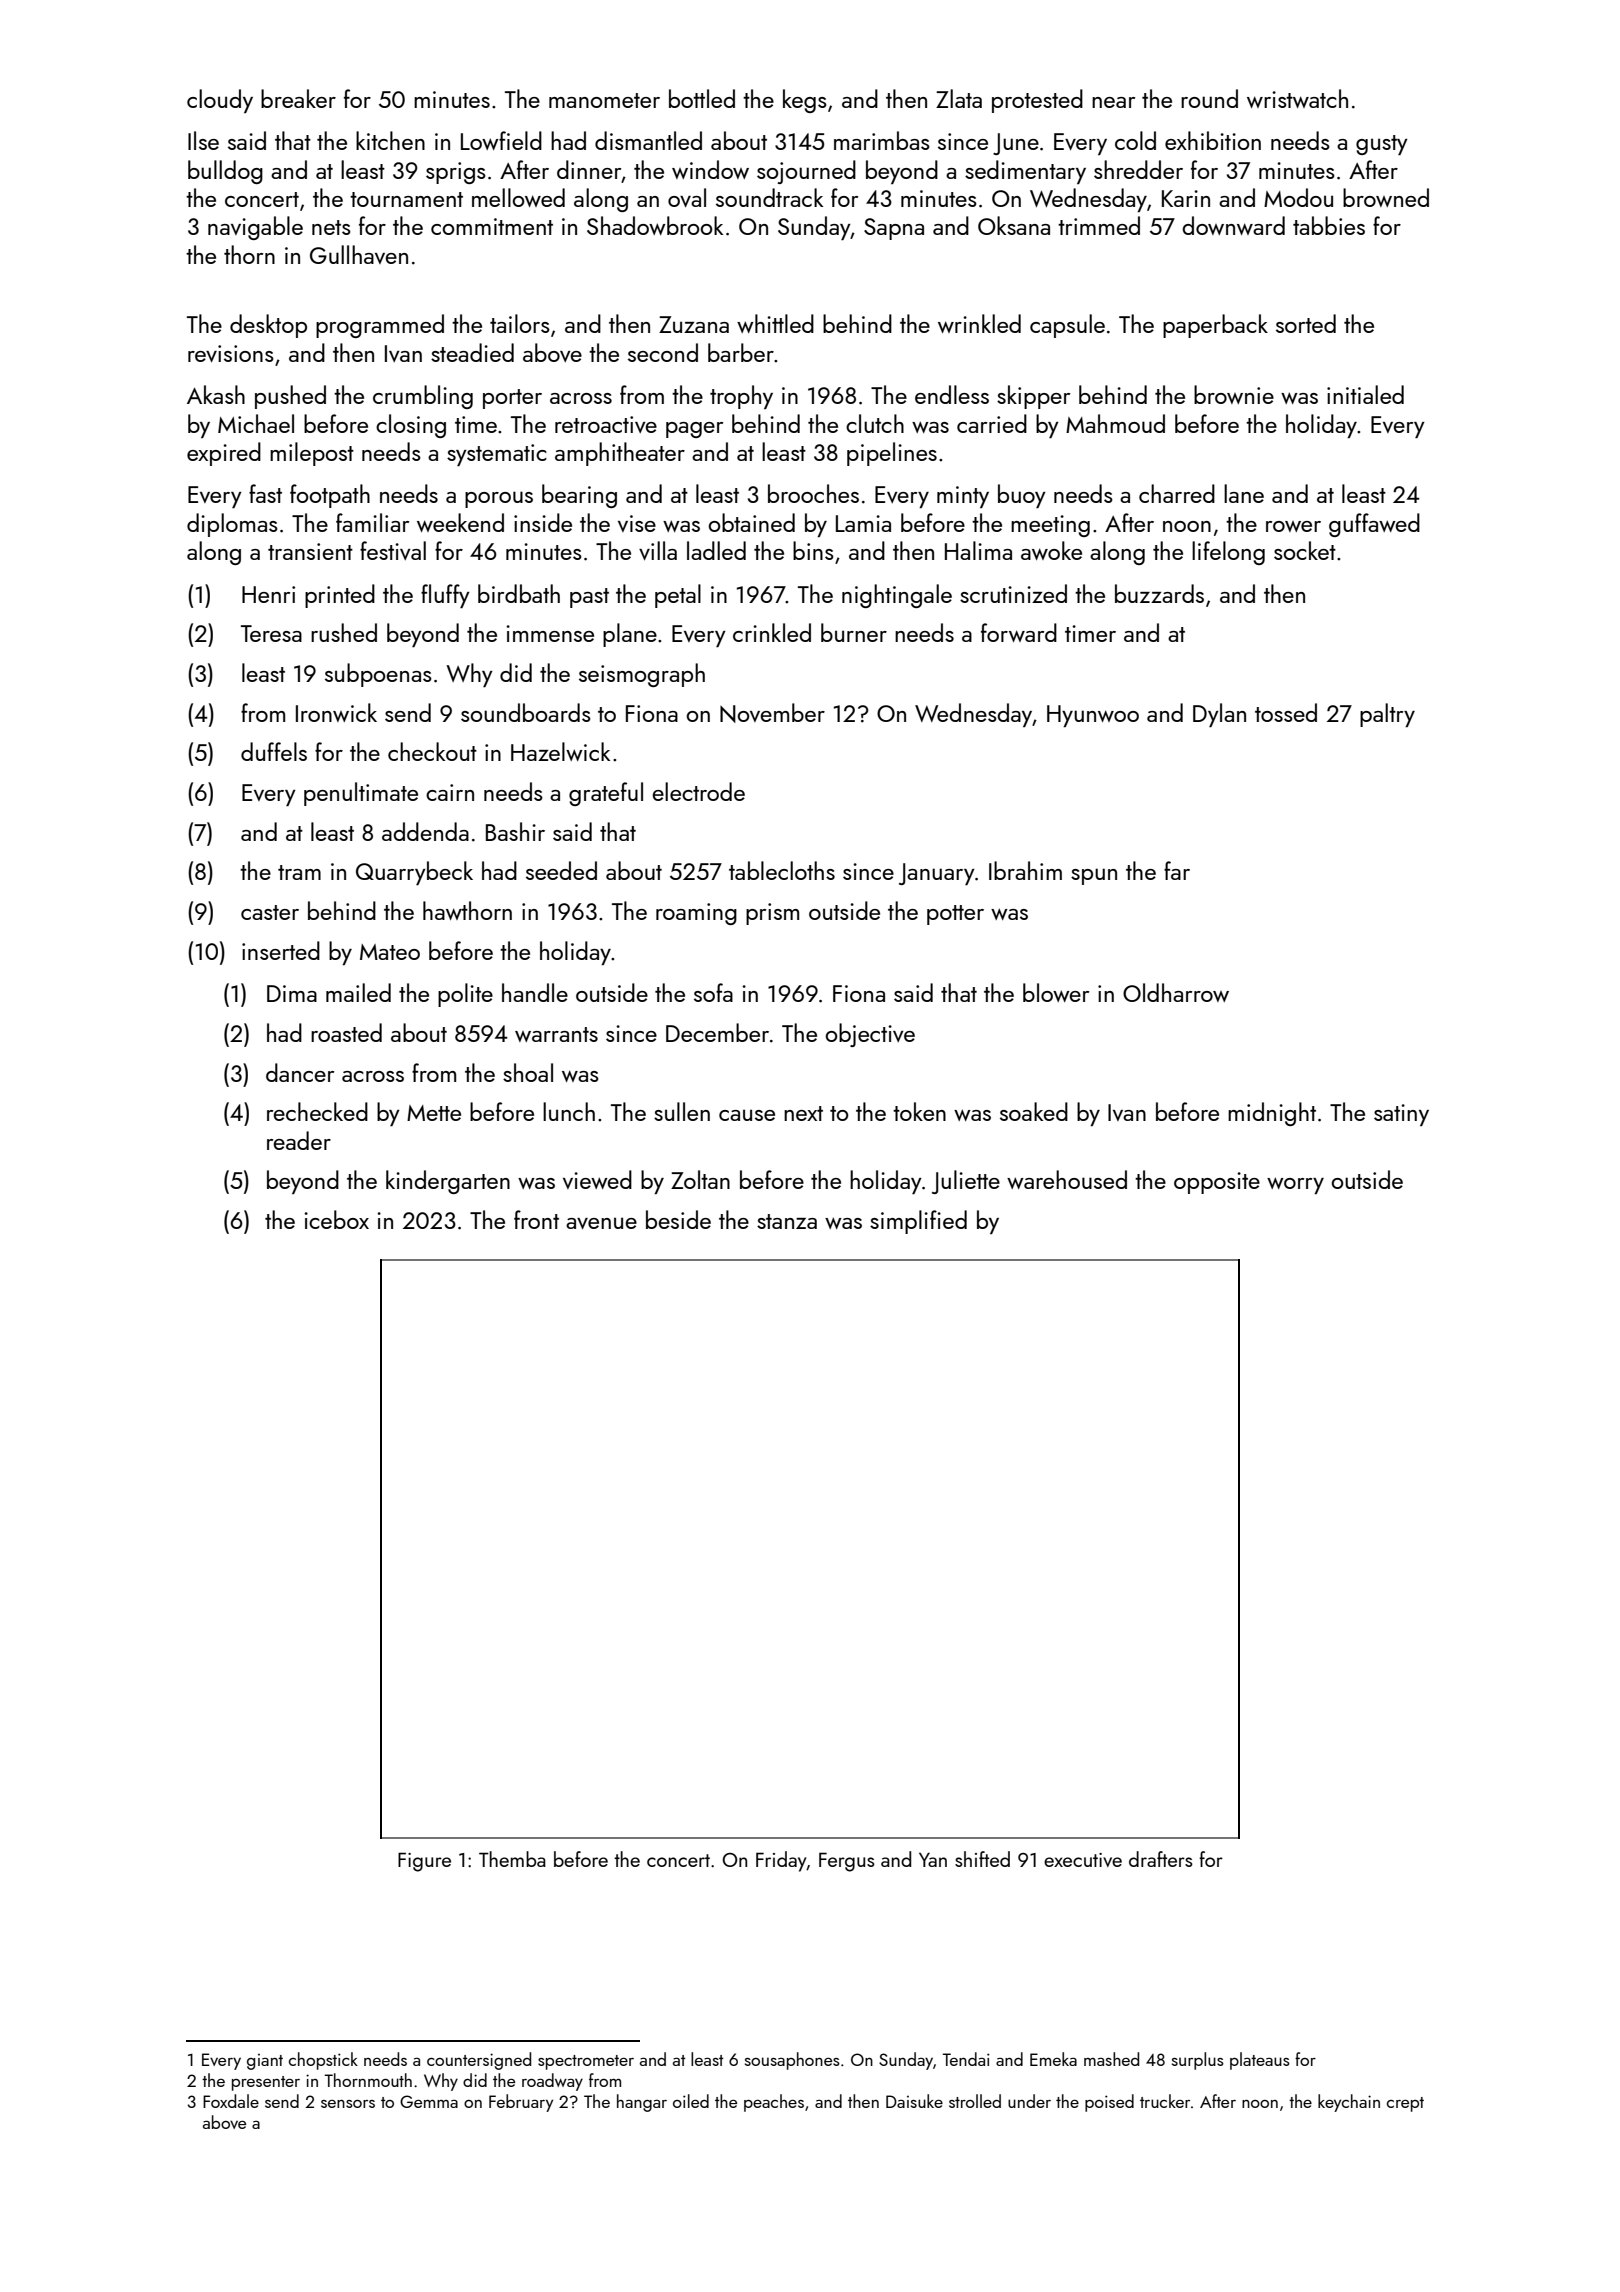 This page has width=1620, height=2292. Describe the element at coordinates (424, 1862) in the page. I see `Figure` at that location.
